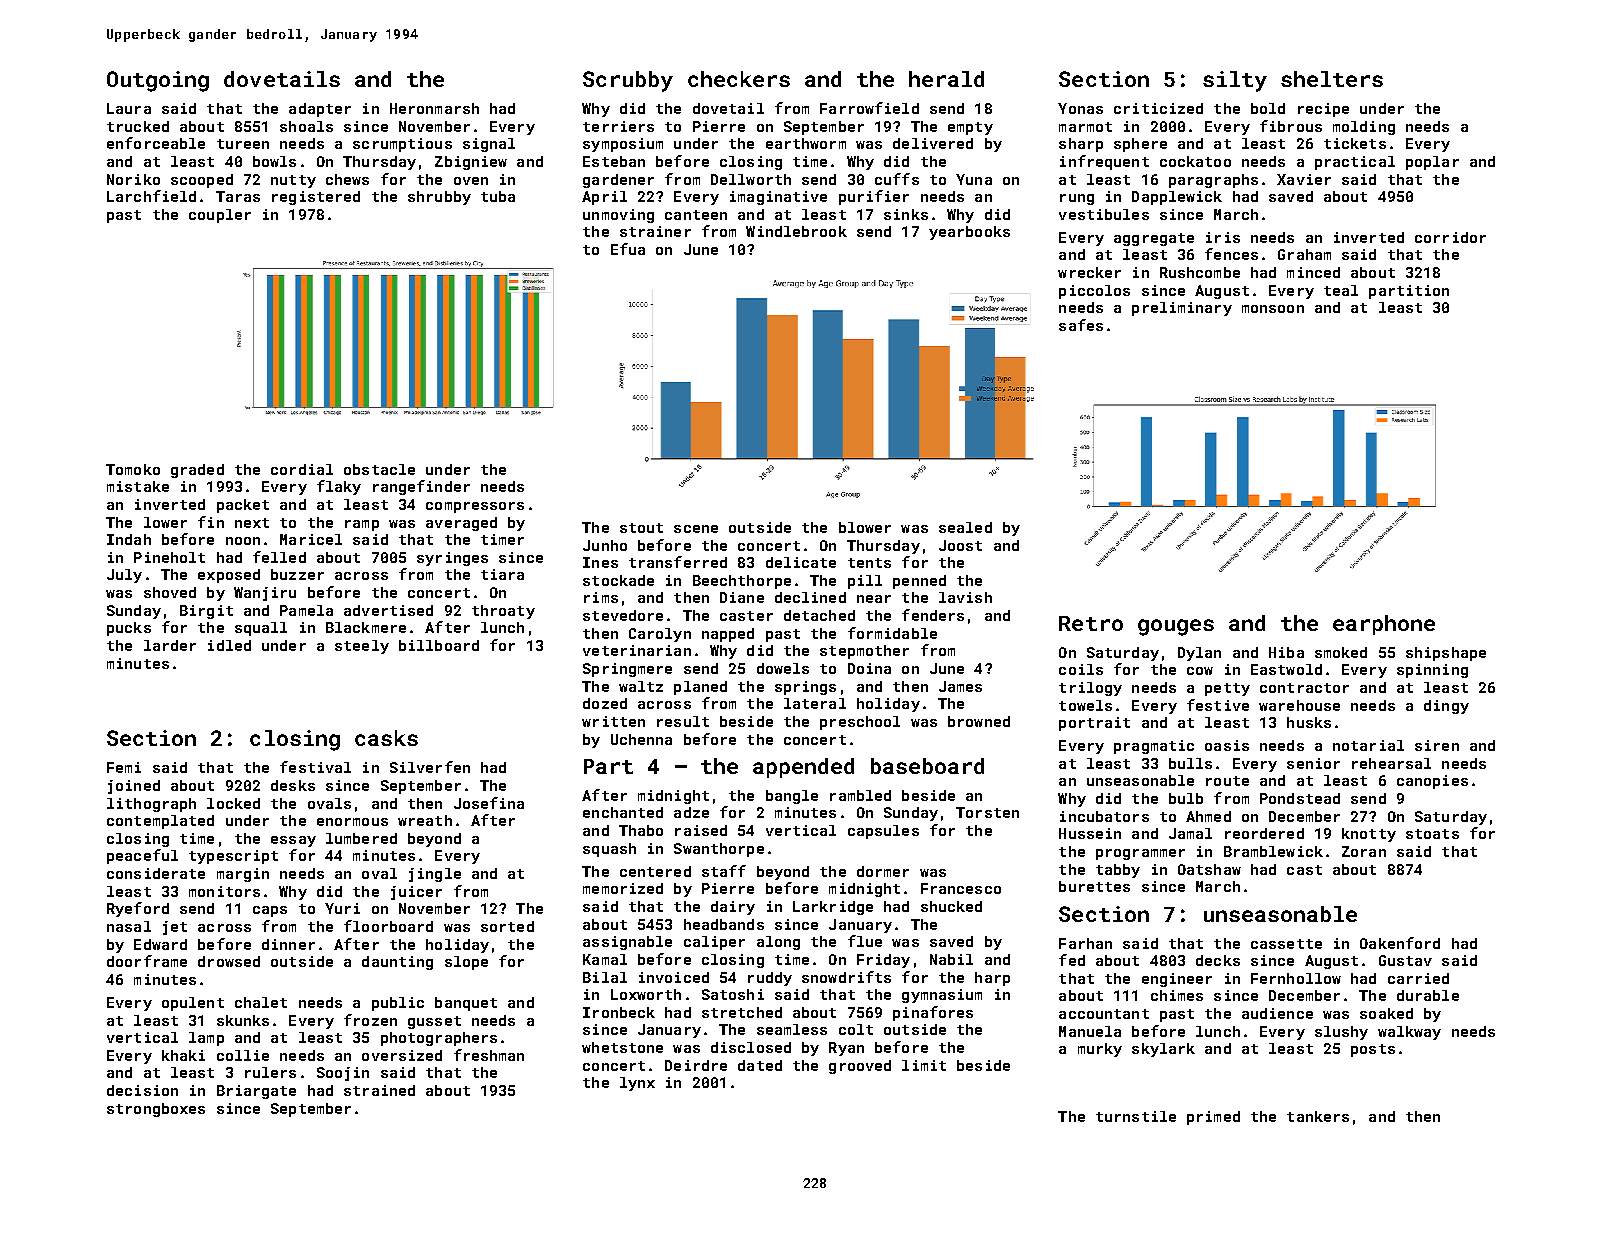 Image resolution: width=1605 pixels, height=1241 pixels. I want to click on lynx, so click(637, 1084).
